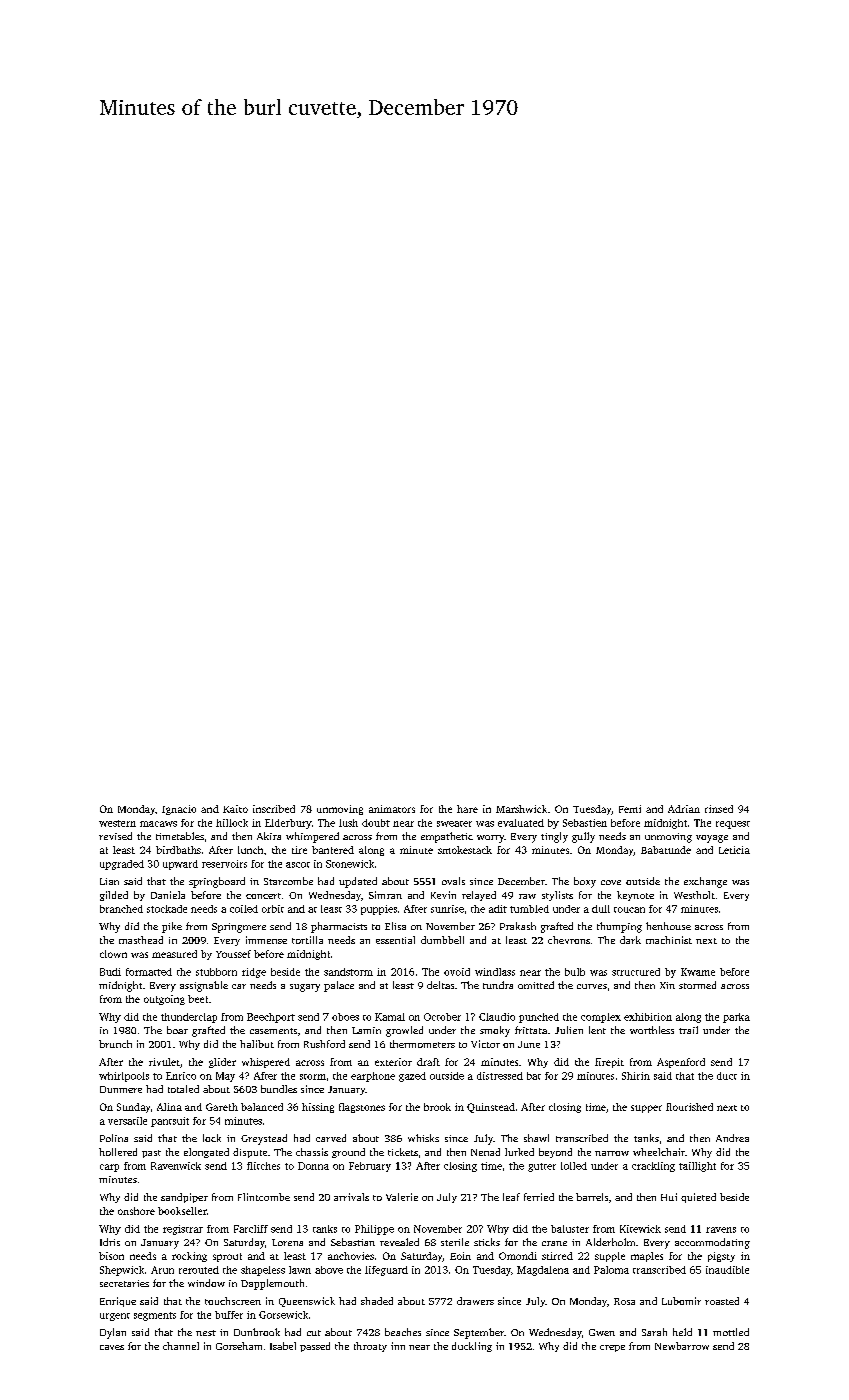  Describe the element at coordinates (283, 1346) in the screenshot. I see `Isabel` at that location.
